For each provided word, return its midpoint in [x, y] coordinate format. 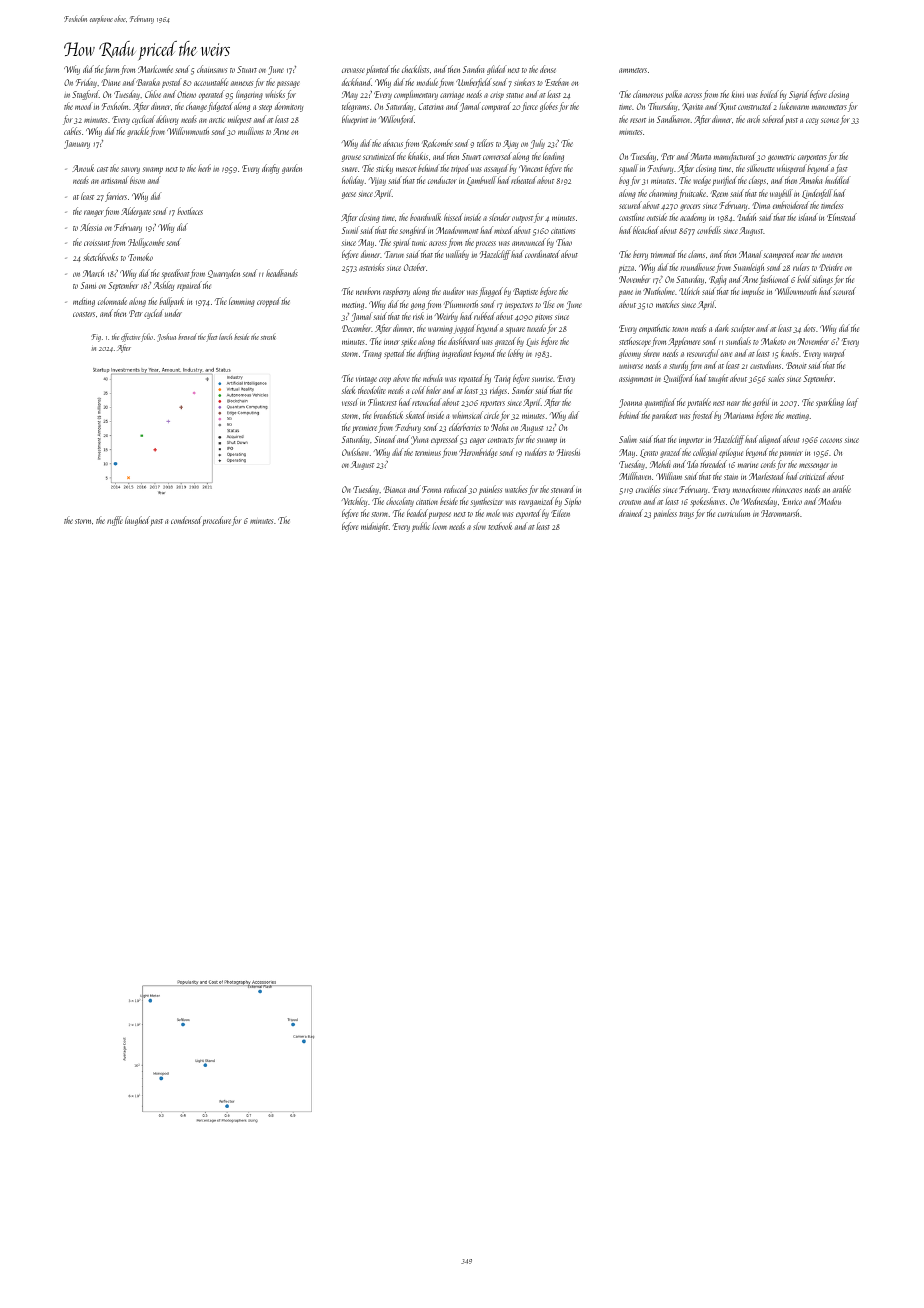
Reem [719, 194]
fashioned [774, 280]
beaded [417, 513]
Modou [829, 501]
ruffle [115, 521]
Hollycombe [146, 243]
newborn [368, 291]
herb [204, 168]
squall [628, 169]
